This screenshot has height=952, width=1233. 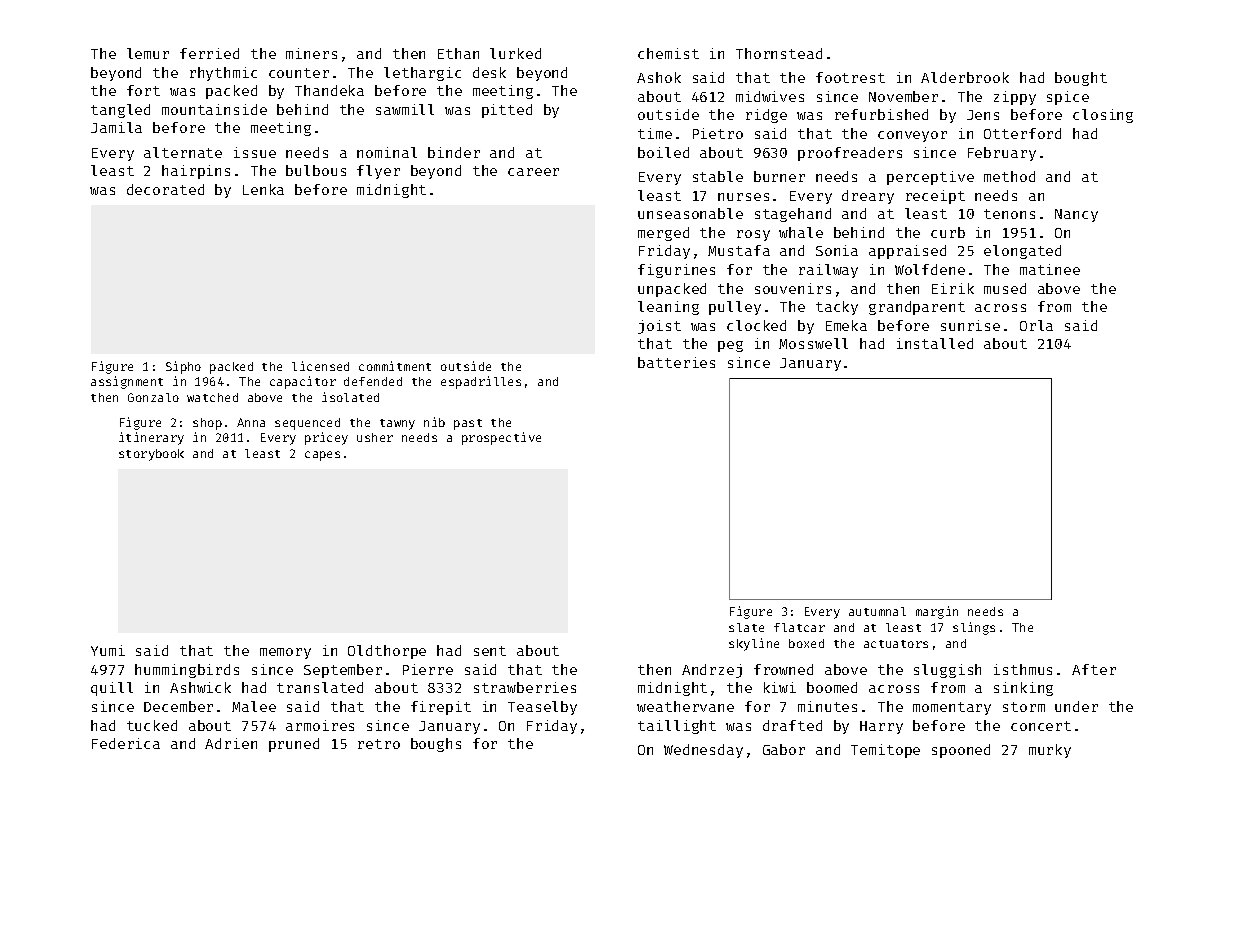 I want to click on sent, so click(x=490, y=651).
